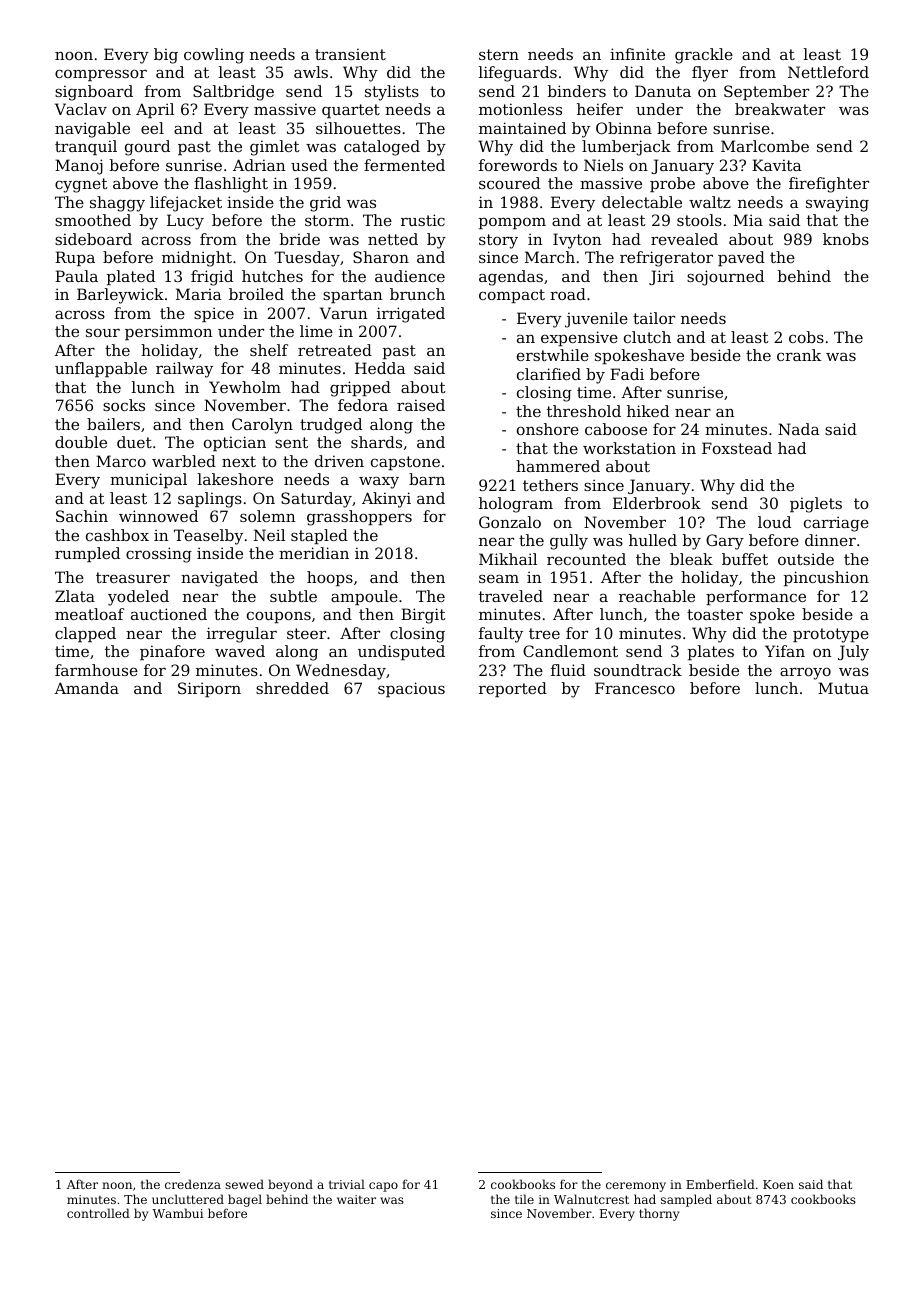 This screenshot has width=924, height=1308. What do you see at coordinates (292, 688) in the screenshot?
I see `shredded` at bounding box center [292, 688].
